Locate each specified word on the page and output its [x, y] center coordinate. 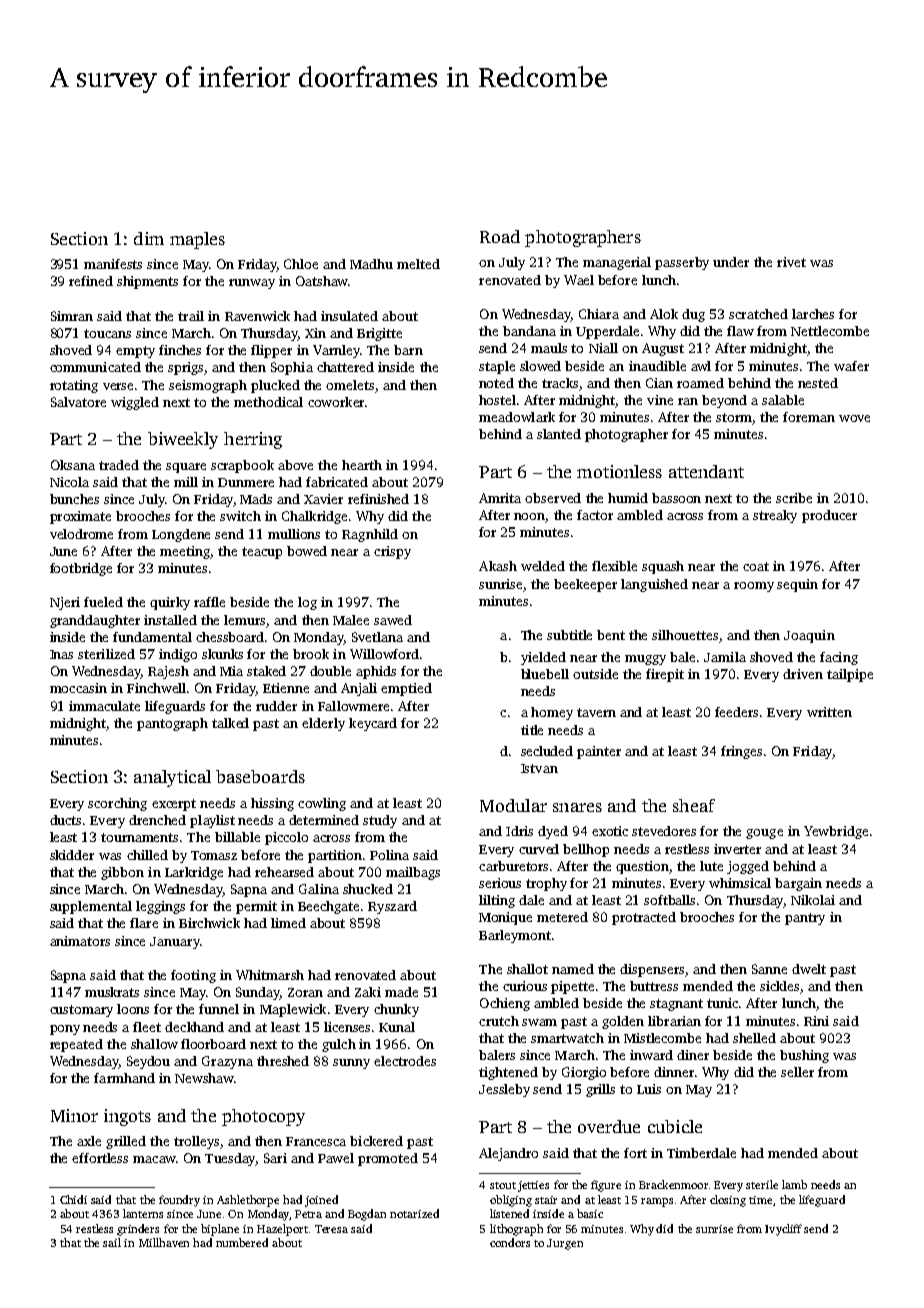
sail [112, 1242]
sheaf [694, 805]
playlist [212, 821]
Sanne [769, 969]
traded [119, 465]
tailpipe [850, 675]
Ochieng [505, 1004]
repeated [76, 1045]
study [380, 821]
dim [149, 238]
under [731, 262]
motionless [619, 471]
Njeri [65, 603]
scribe [794, 498]
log [307, 603]
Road [500, 236]
